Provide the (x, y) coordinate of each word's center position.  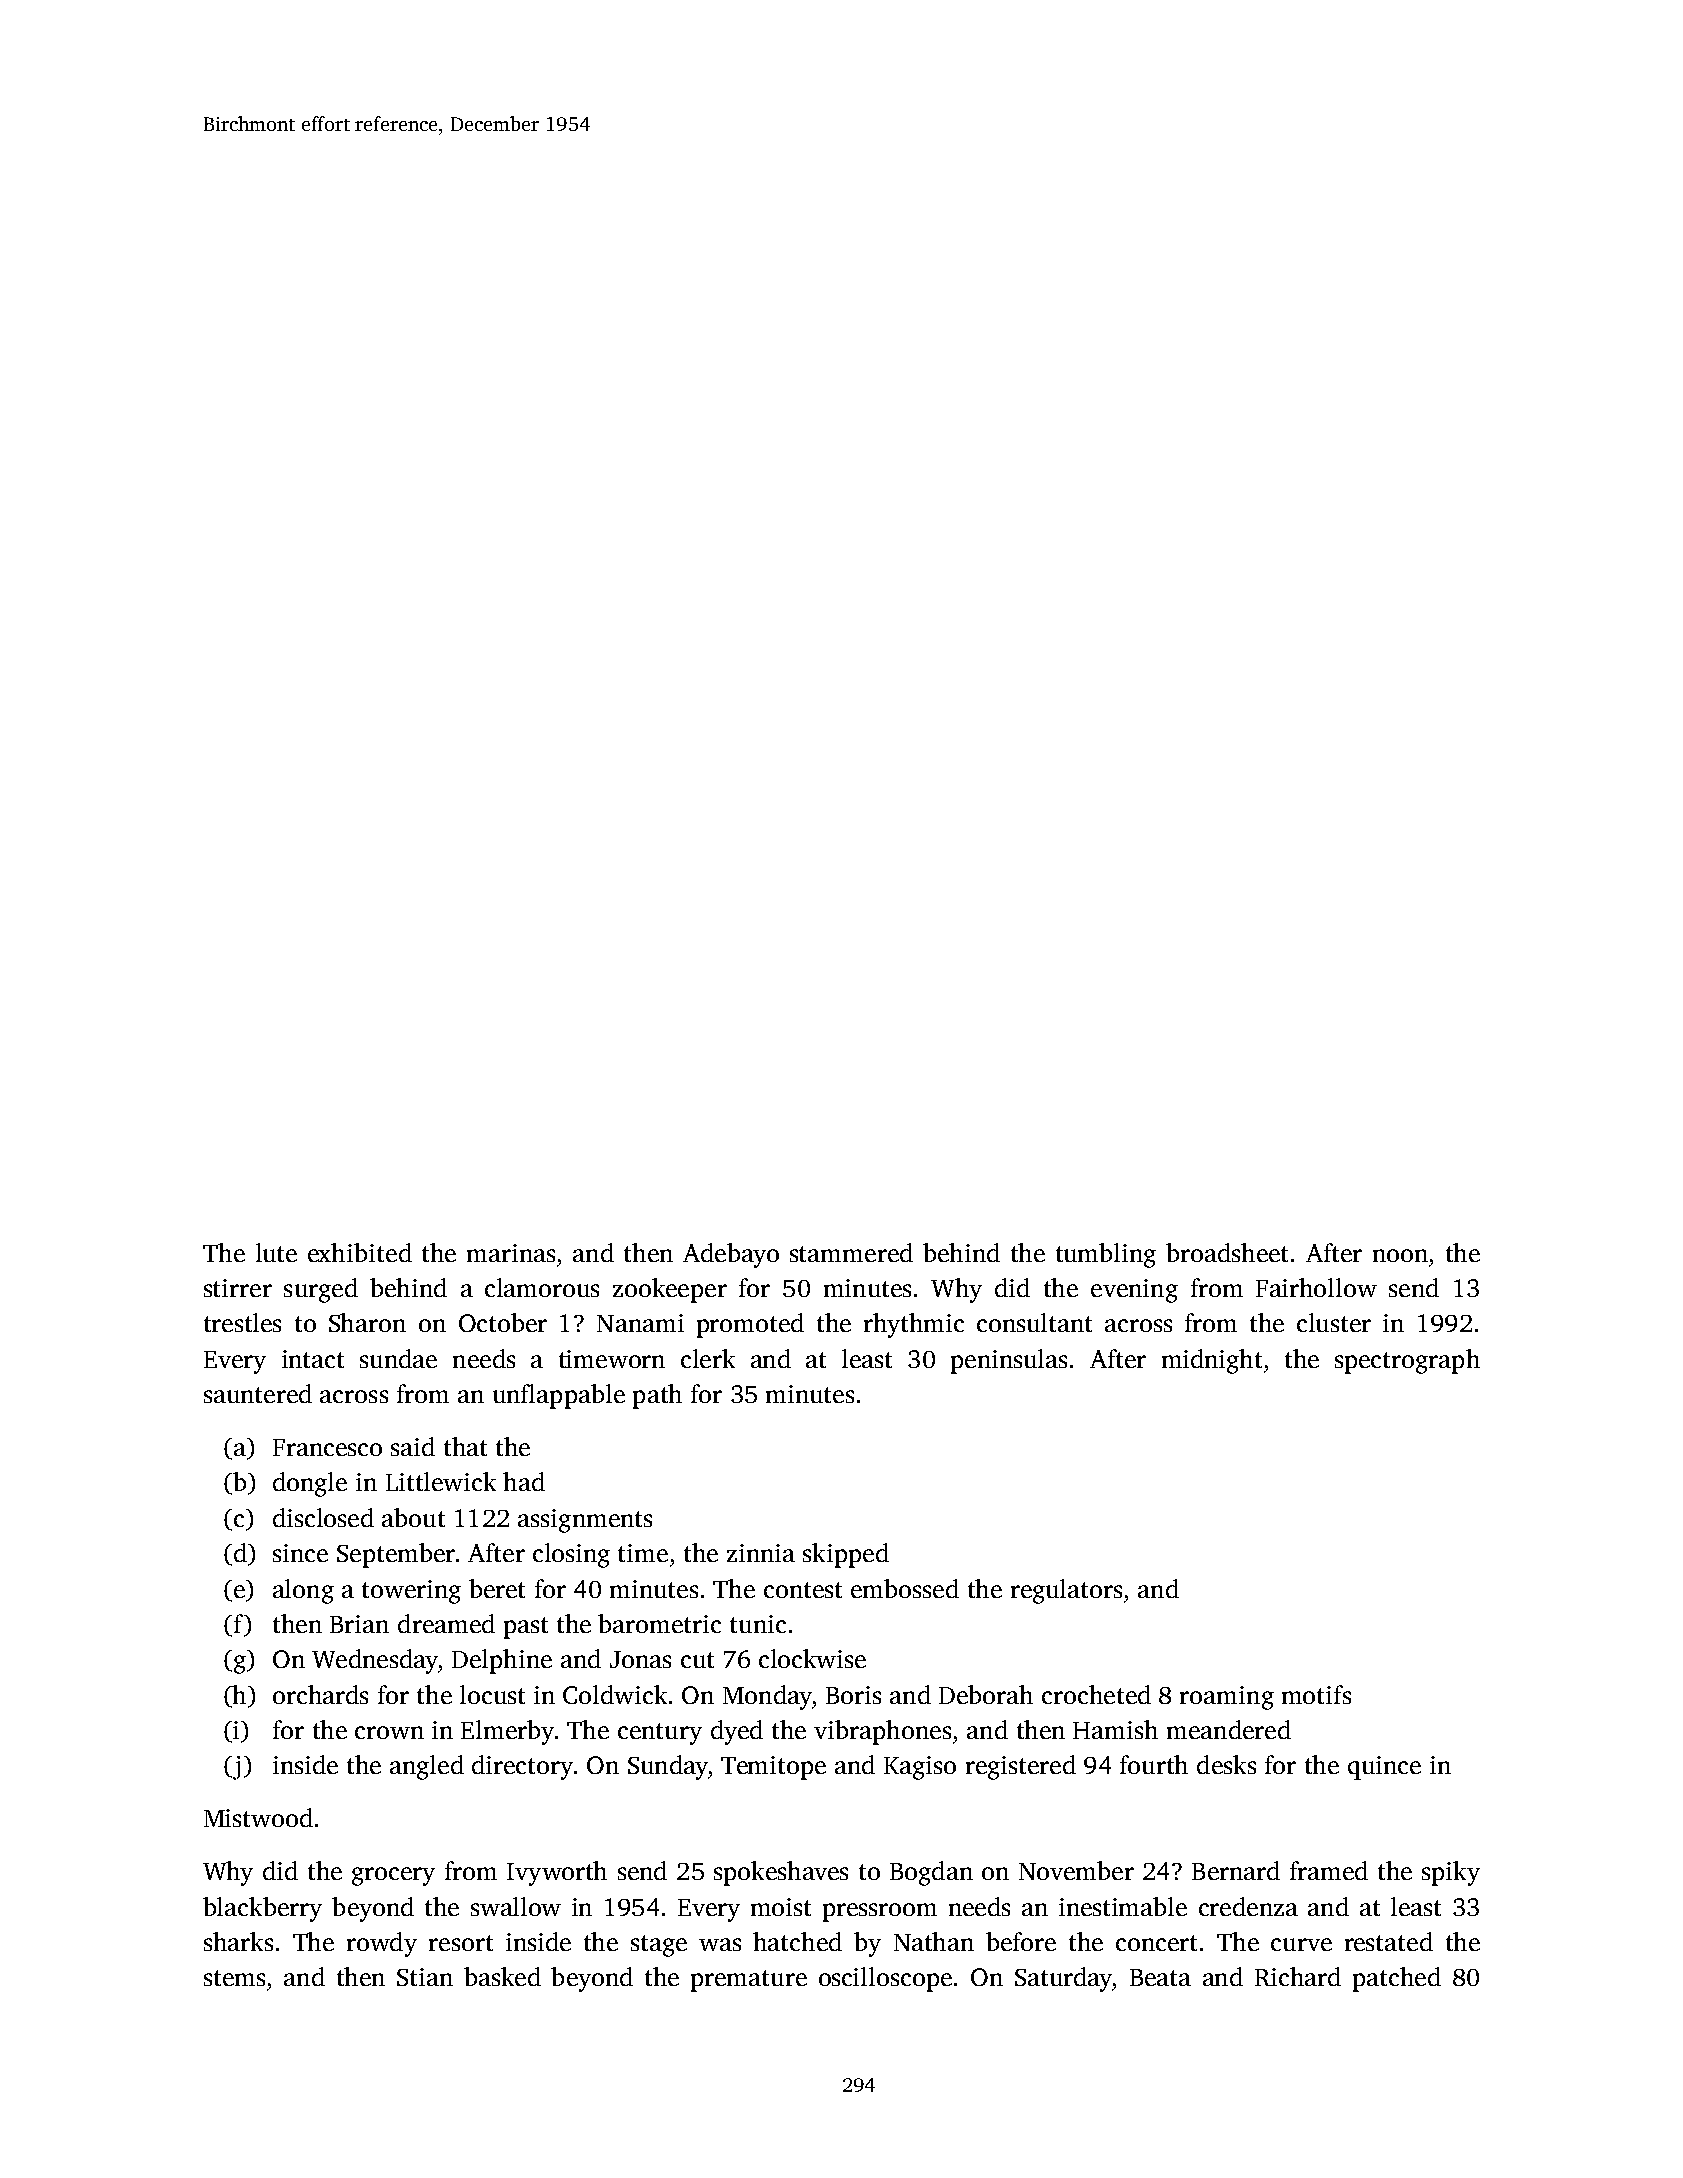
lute (276, 1252)
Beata (1160, 1977)
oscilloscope (885, 1979)
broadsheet (1227, 1252)
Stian (425, 1977)
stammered (851, 1252)
